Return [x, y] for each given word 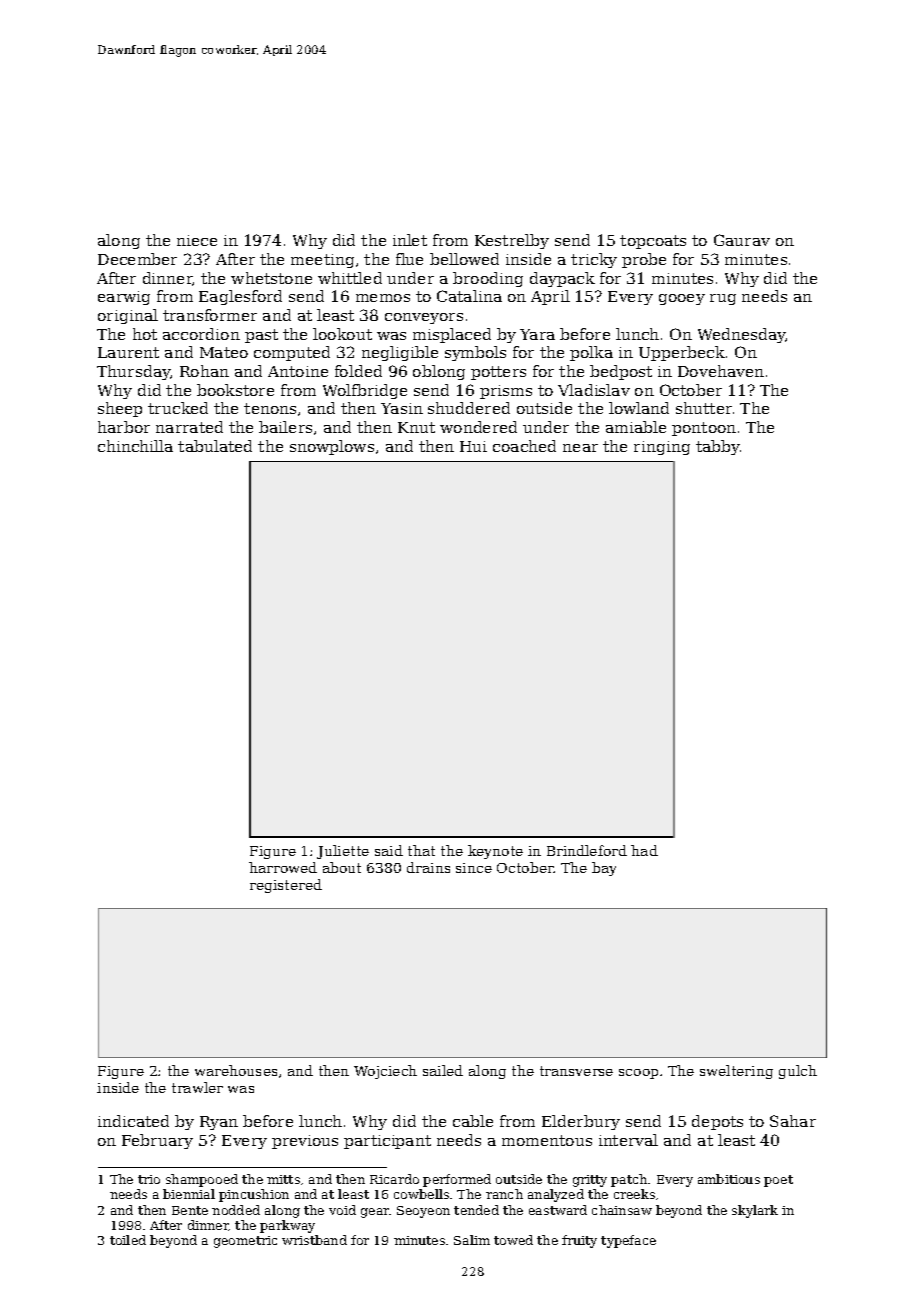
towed [513, 1240]
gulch [798, 1072]
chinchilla [135, 446]
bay [604, 869]
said [389, 850]
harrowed [283, 867]
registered [286, 886]
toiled [128, 1240]
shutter [704, 408]
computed [292, 353]
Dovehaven [721, 371]
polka [591, 353]
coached [524, 446]
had [644, 850]
